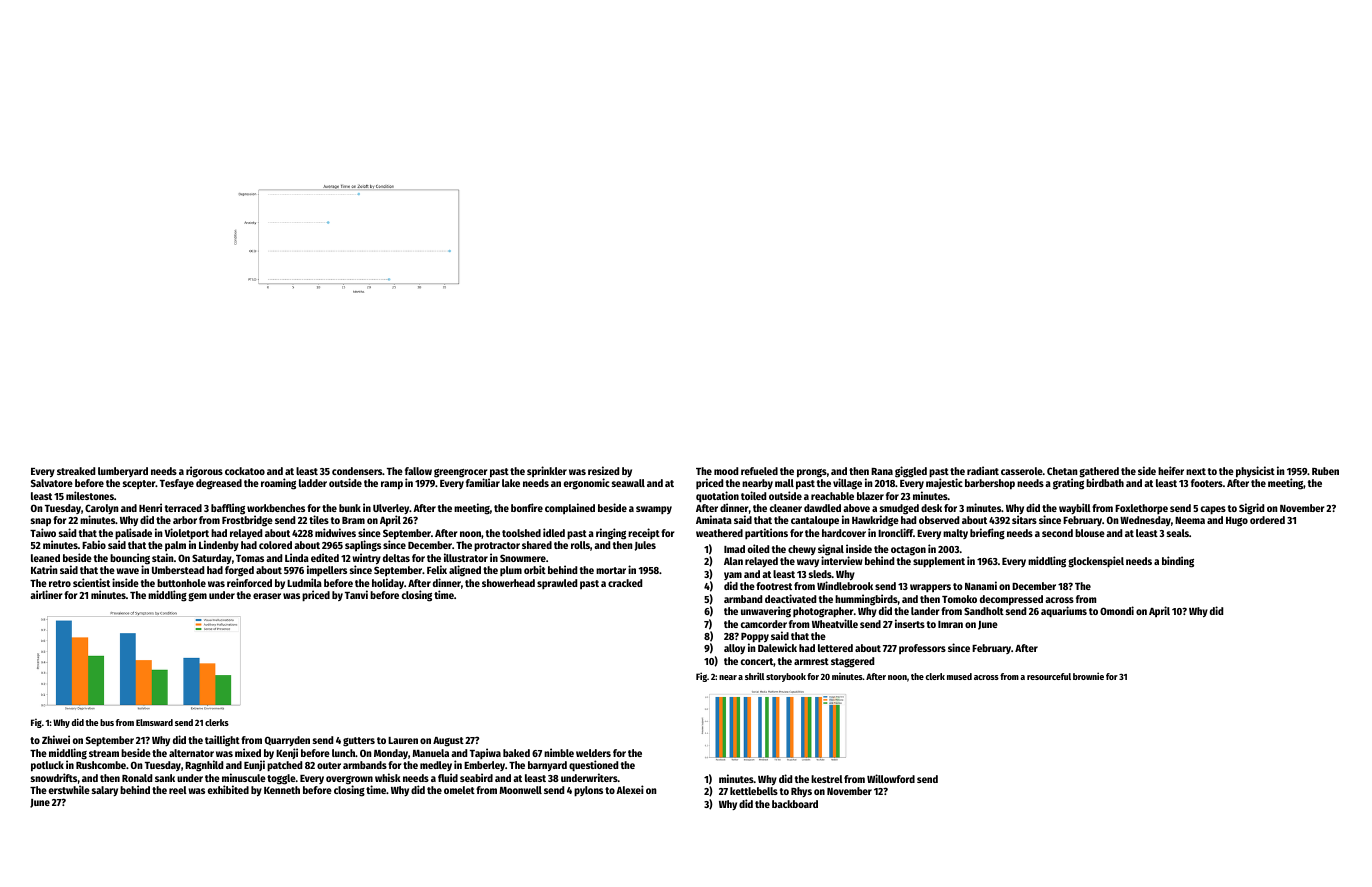 This image has width=1372, height=887. Describe the element at coordinates (107, 722) in the image. I see `bus` at that location.
